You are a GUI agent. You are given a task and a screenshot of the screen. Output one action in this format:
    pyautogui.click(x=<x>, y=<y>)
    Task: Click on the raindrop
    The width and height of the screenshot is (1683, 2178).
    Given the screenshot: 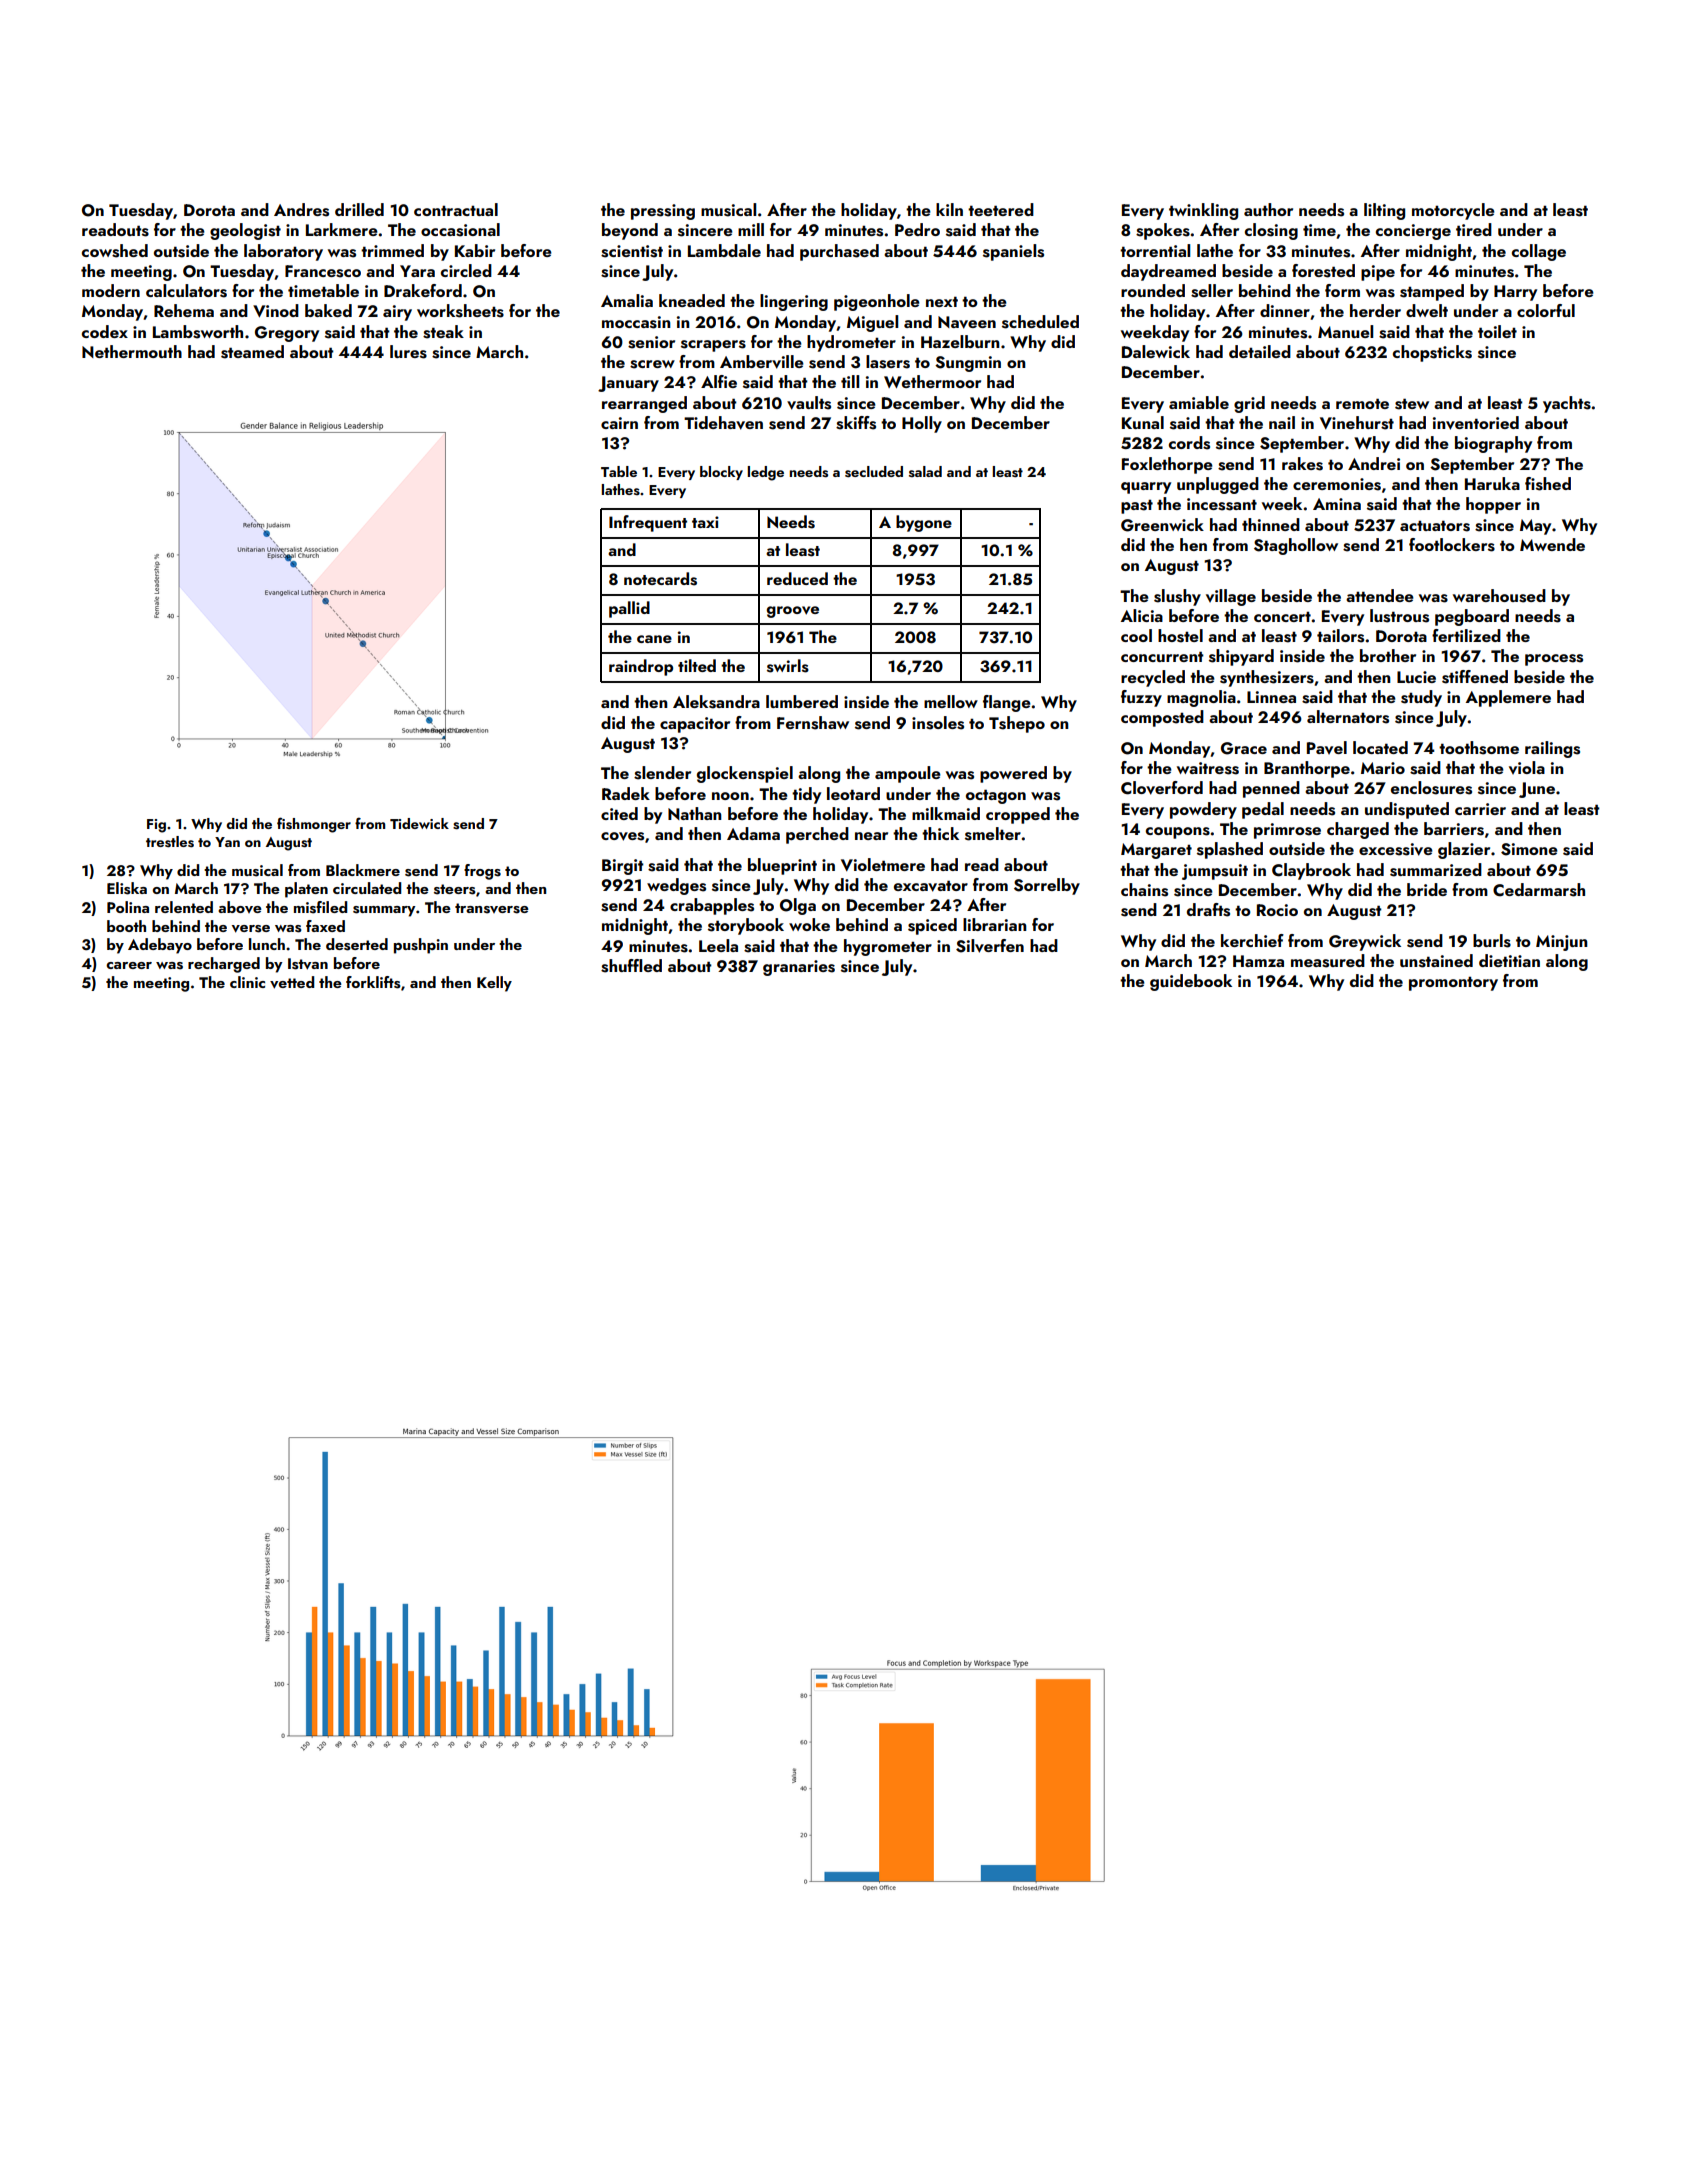 What is the action you would take?
    pyautogui.click(x=641, y=667)
